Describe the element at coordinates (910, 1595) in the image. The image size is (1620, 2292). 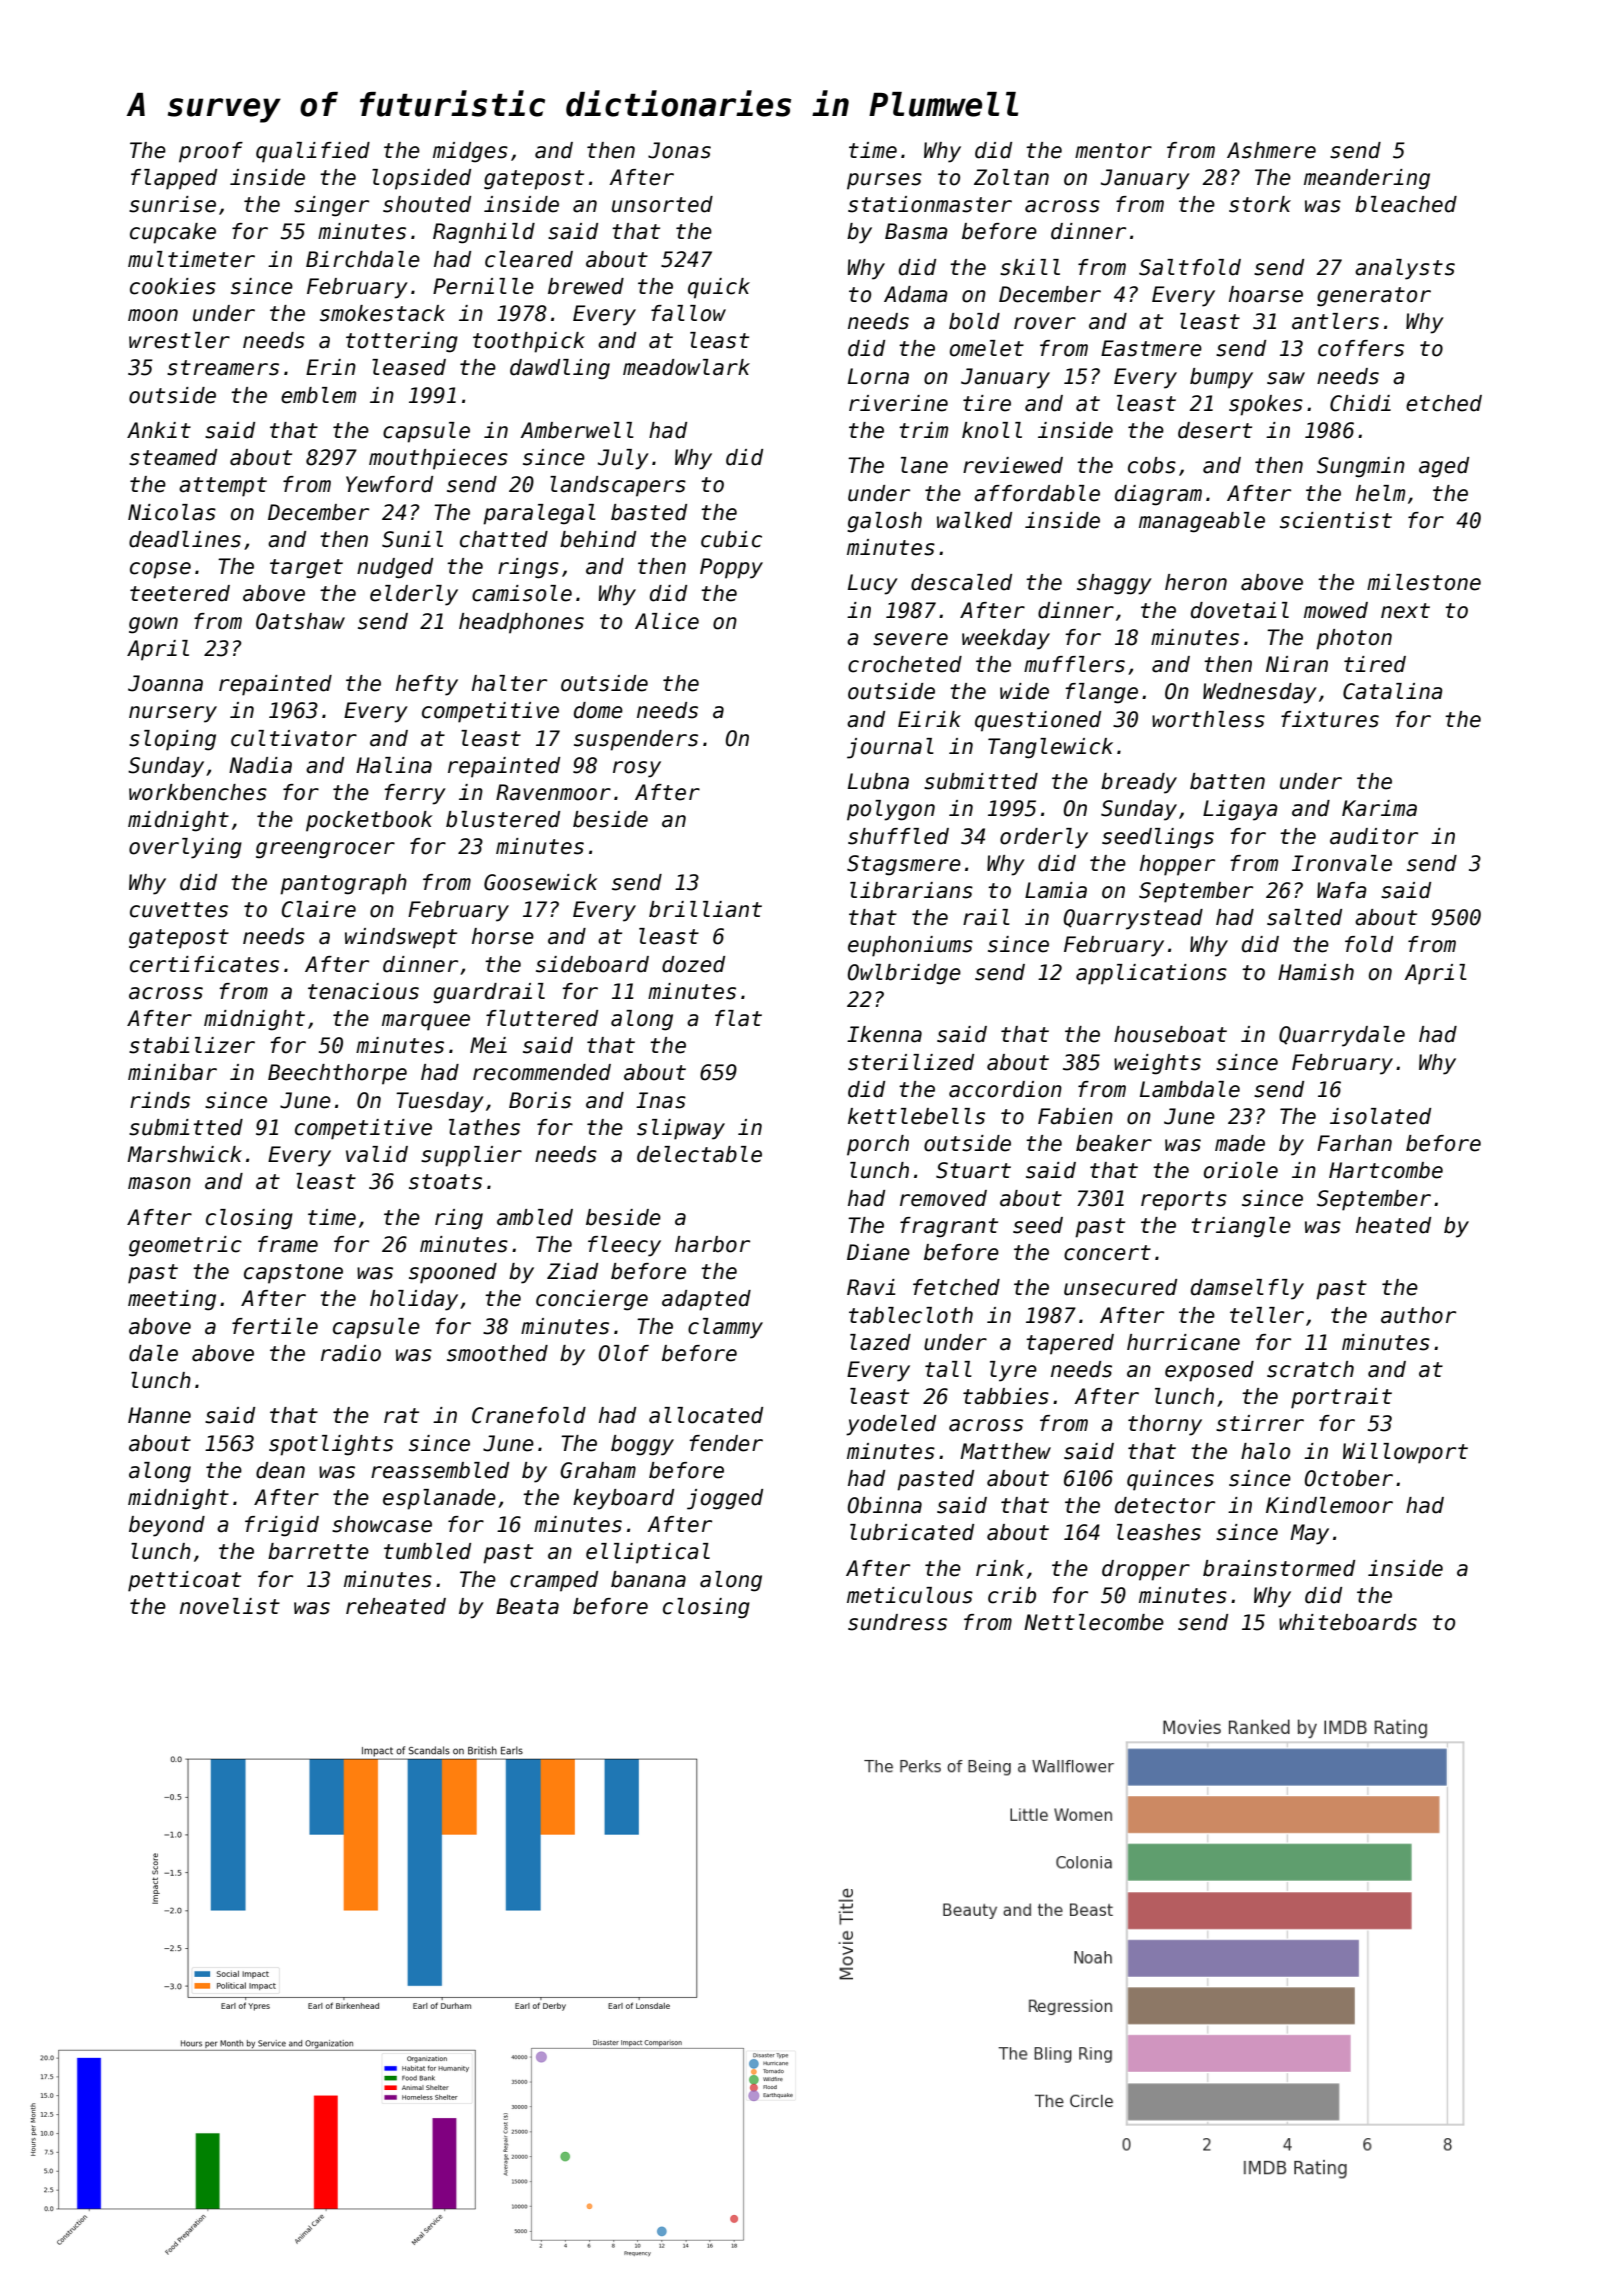
I see `meticulous` at that location.
